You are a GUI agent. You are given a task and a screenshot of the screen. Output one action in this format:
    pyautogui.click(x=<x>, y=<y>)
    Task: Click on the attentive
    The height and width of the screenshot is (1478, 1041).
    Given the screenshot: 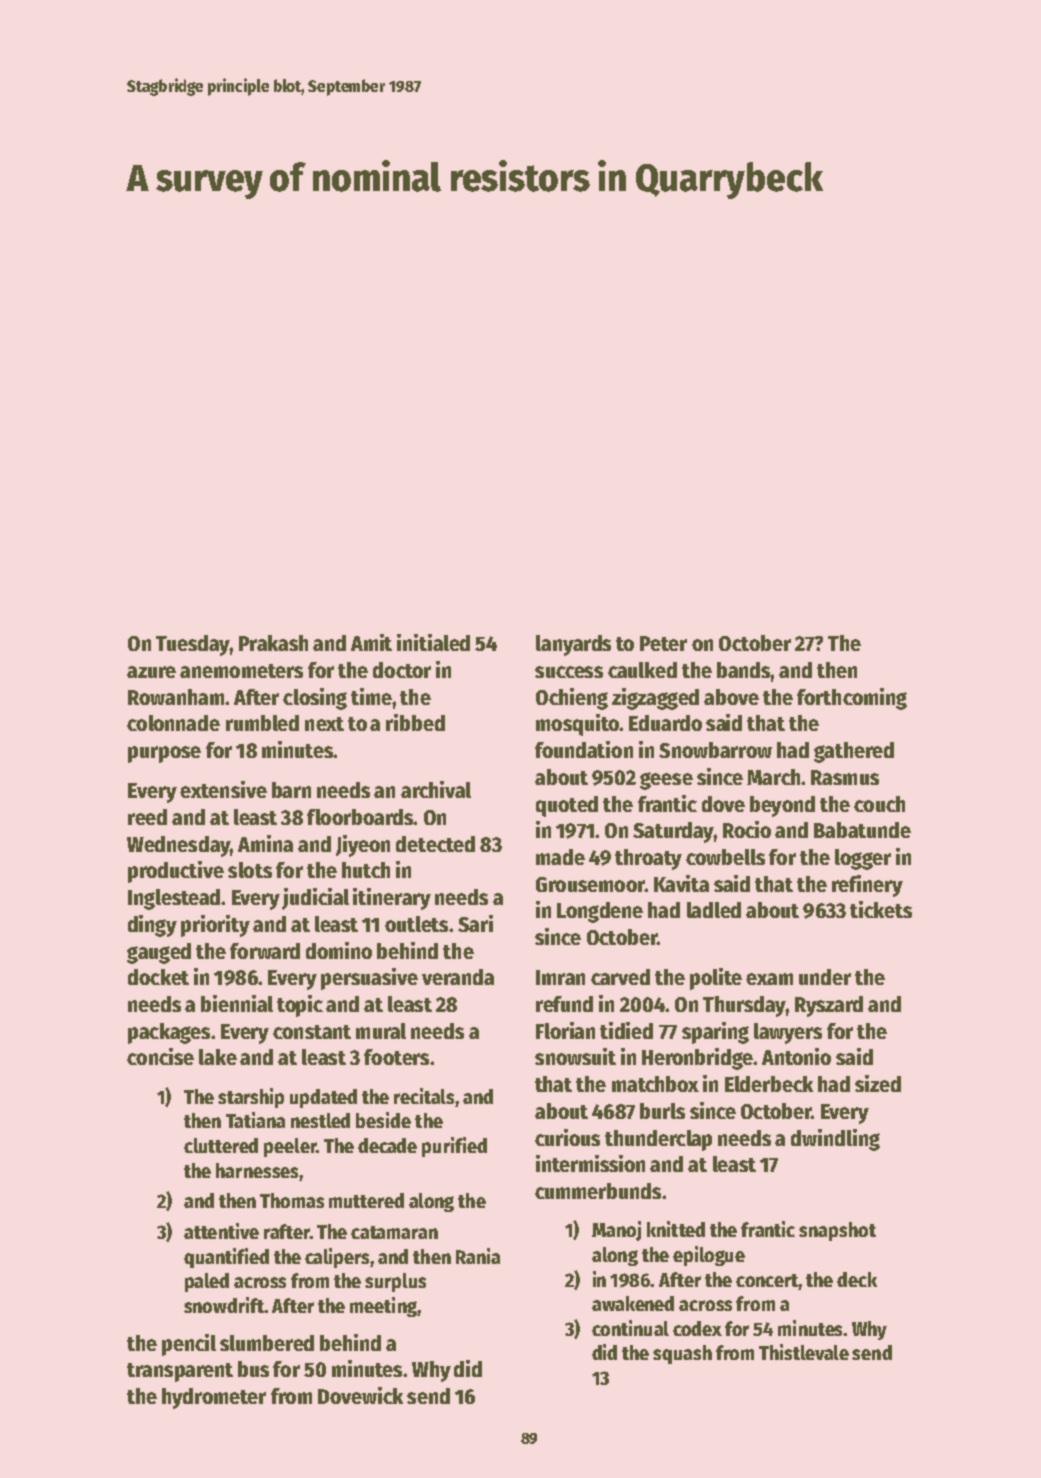 What is the action you would take?
    pyautogui.click(x=221, y=1231)
